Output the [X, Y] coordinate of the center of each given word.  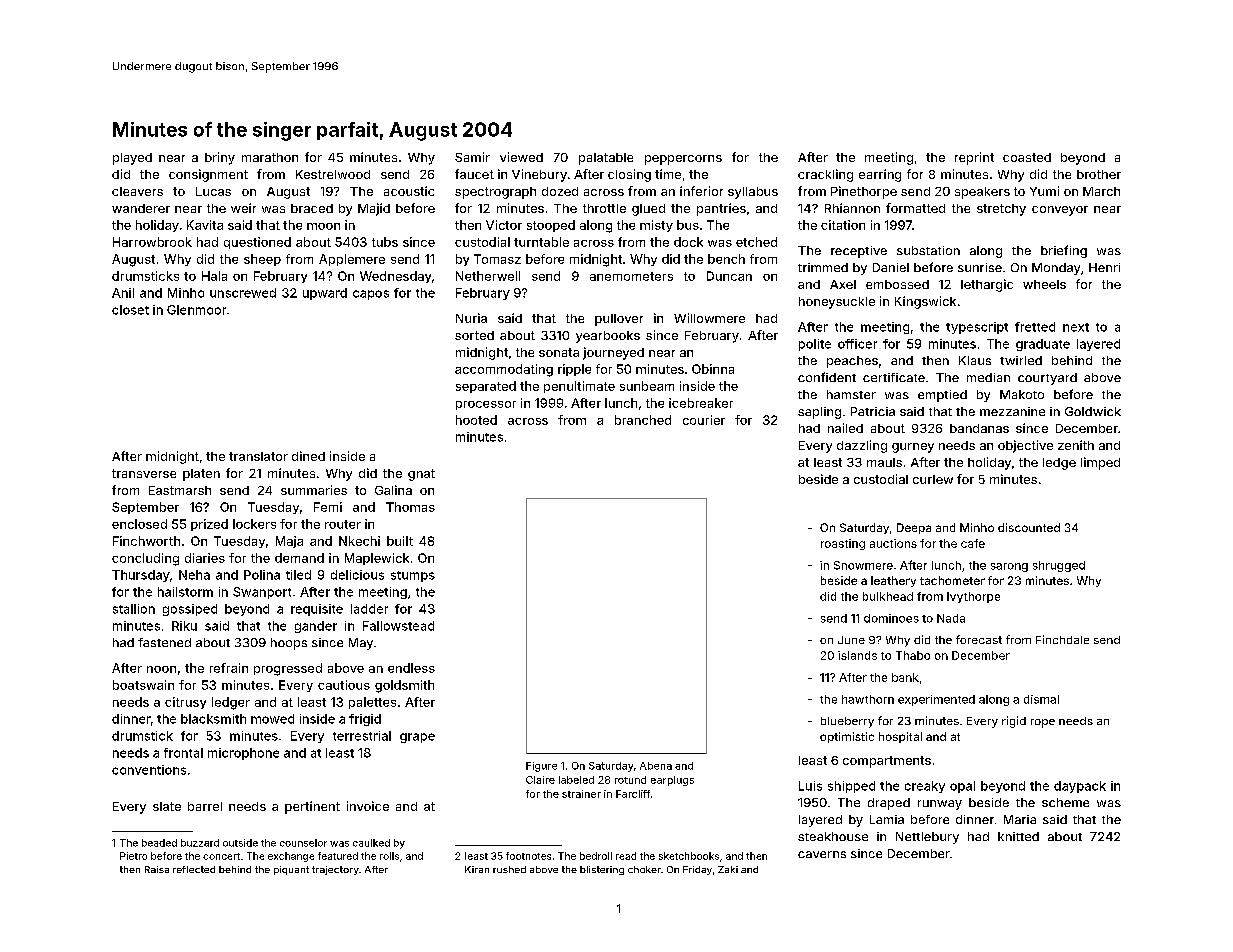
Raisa [157, 869]
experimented [936, 700]
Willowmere [709, 318]
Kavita [205, 225]
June [851, 640]
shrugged [1059, 566]
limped [1100, 463]
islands [857, 655]
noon [161, 669]
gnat [421, 475]
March [1101, 191]
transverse [144, 473]
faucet [474, 174]
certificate [894, 377]
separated [486, 387]
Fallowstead [398, 626]
